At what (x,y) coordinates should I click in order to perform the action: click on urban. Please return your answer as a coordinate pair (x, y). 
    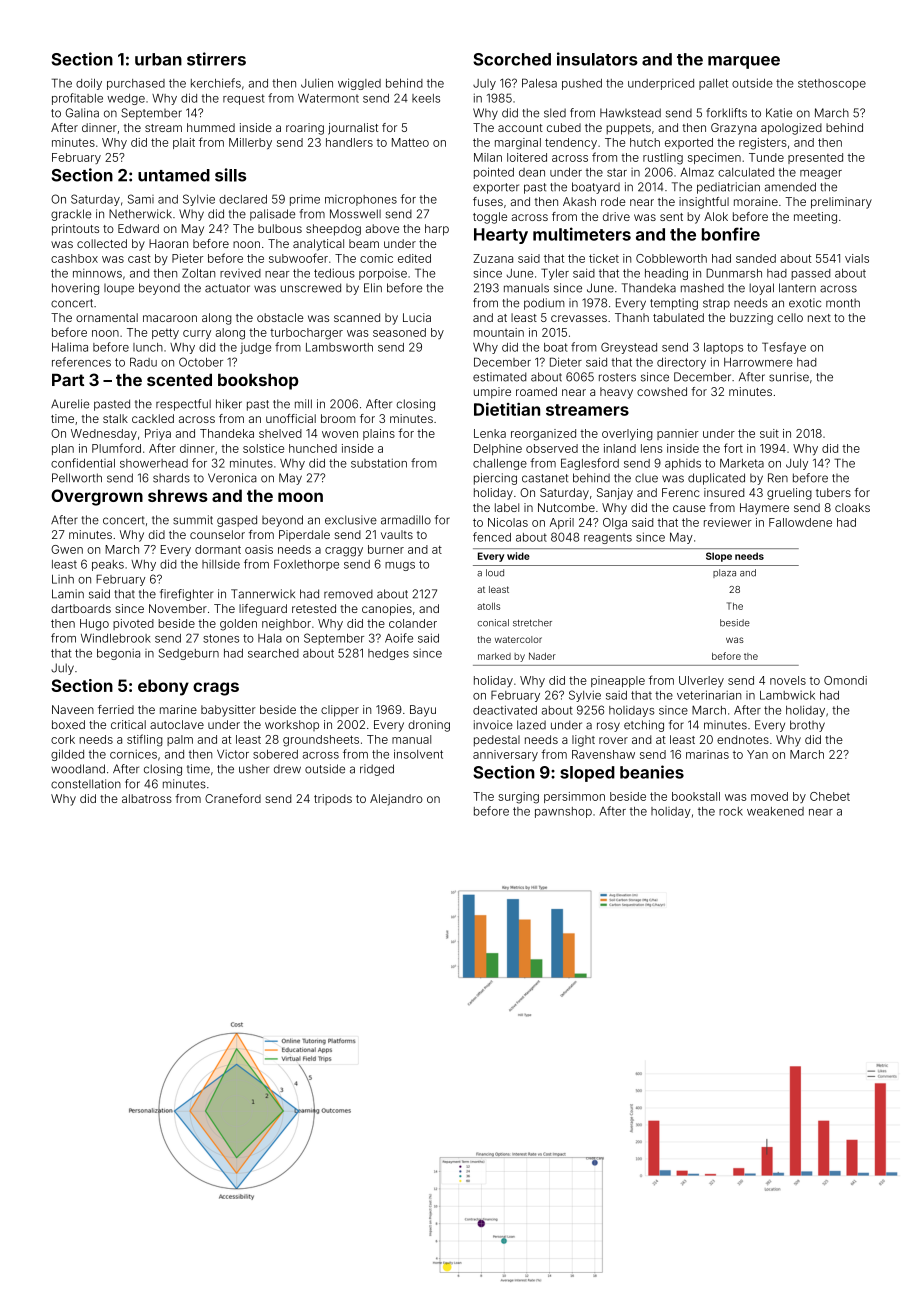
    Looking at the image, I should click on (158, 59).
